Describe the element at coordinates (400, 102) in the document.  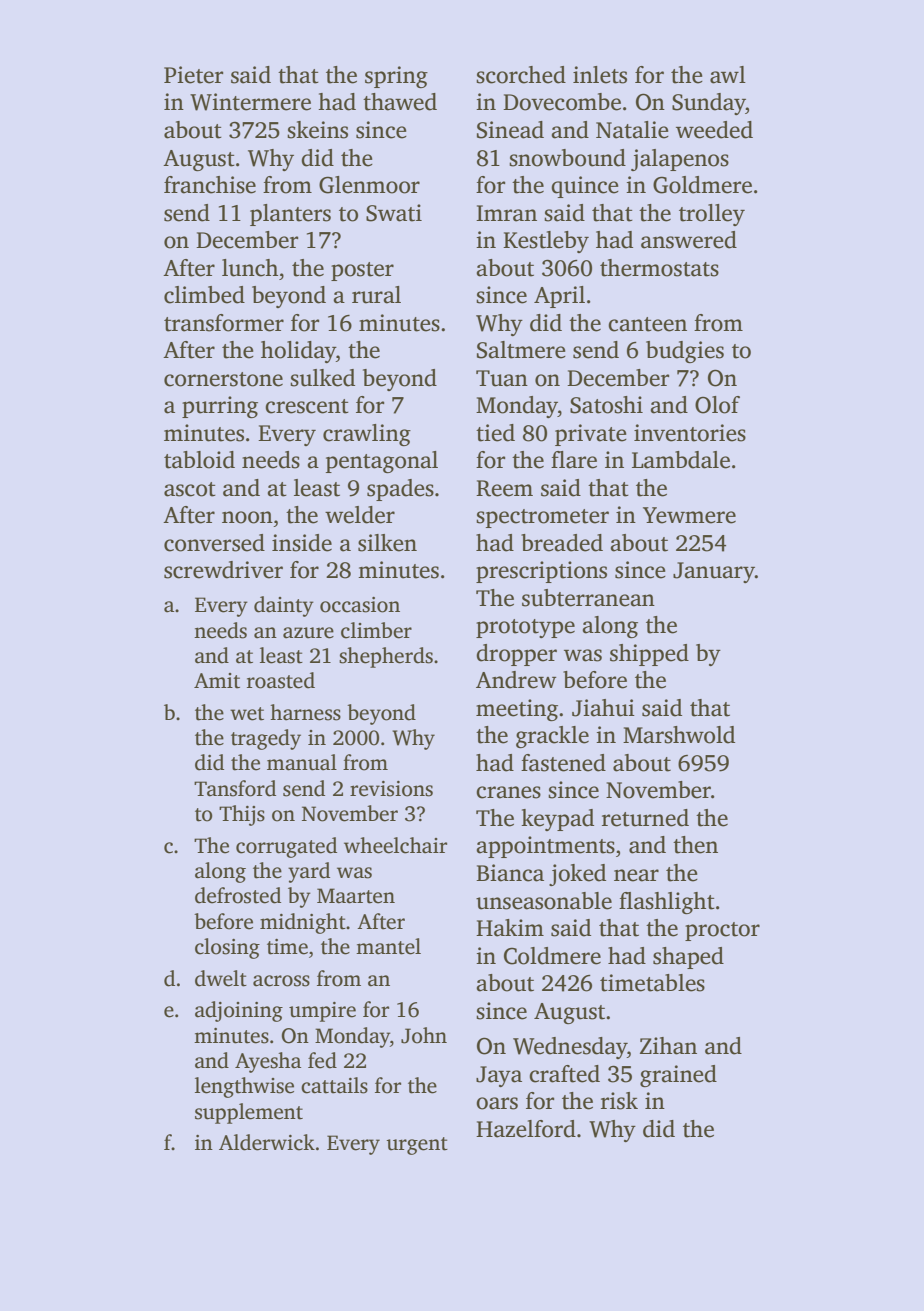
I see `thawed` at that location.
